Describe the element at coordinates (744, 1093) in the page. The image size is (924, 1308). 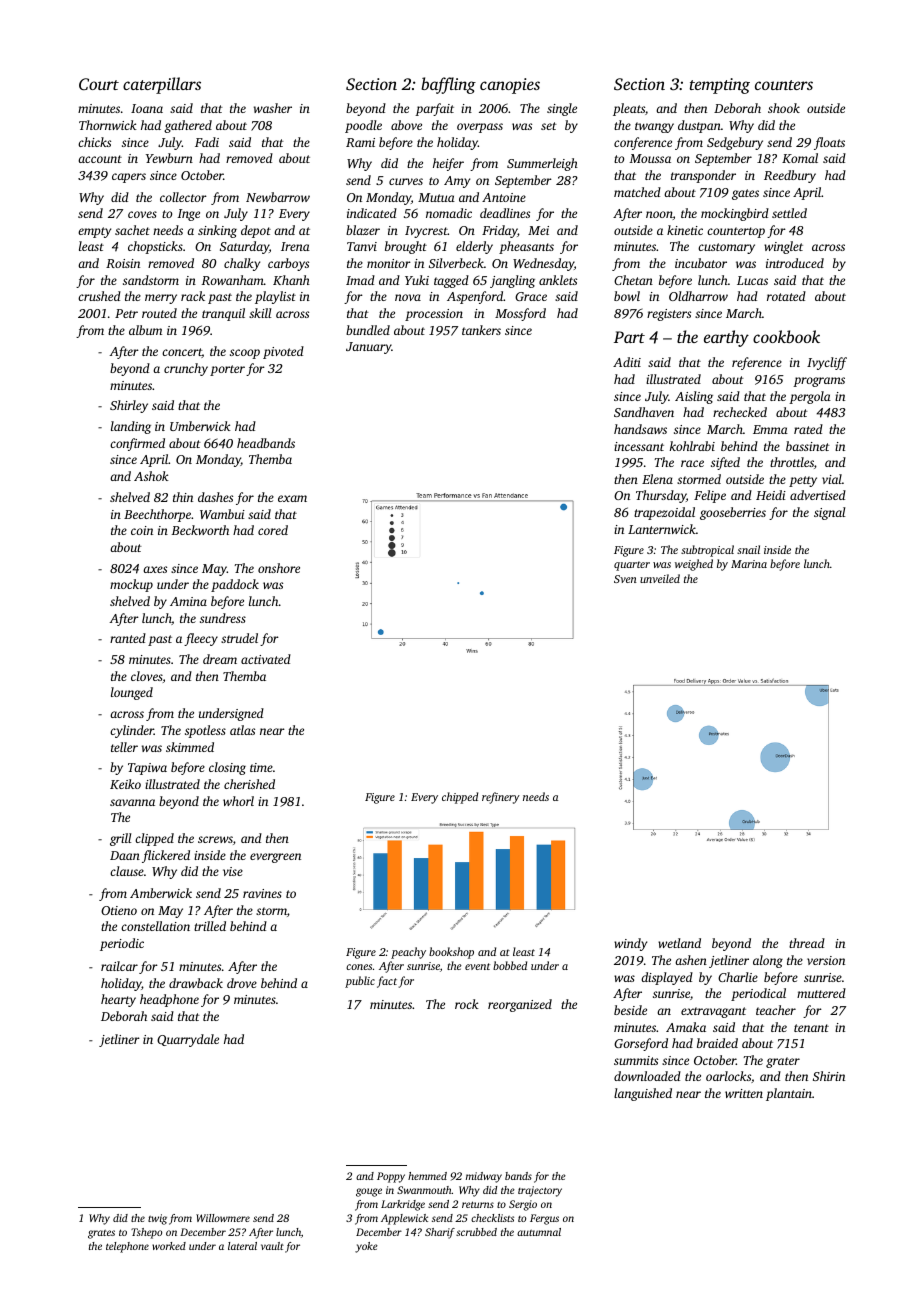
I see `written` at that location.
